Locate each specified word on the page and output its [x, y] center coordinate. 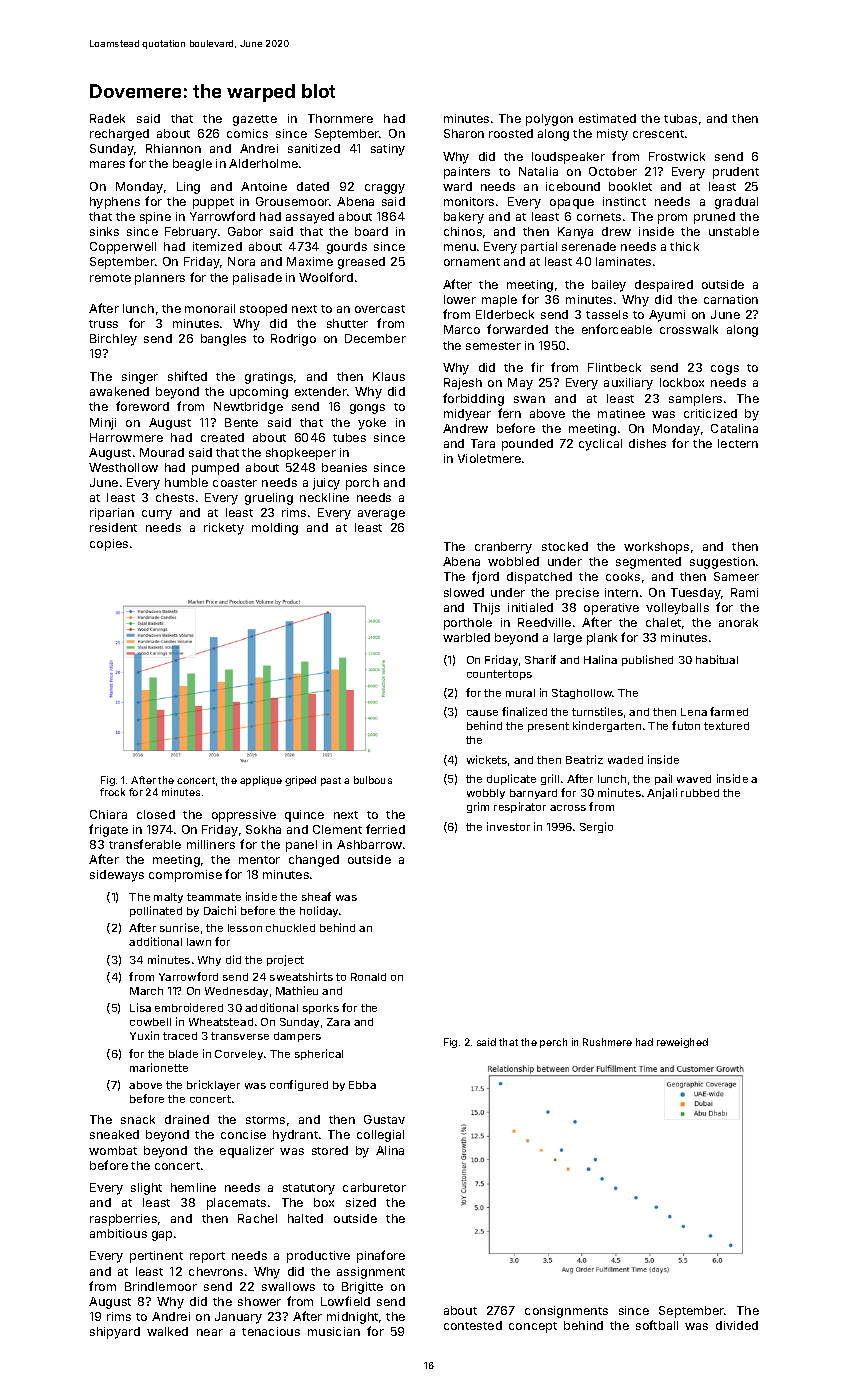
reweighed [682, 1043]
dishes [647, 443]
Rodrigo [293, 340]
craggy [385, 189]
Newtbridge [248, 408]
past [331, 781]
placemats [236, 1204]
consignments [566, 1312]
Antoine [264, 186]
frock [112, 792]
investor [508, 826]
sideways [117, 876]
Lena [694, 712]
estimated [607, 118]
